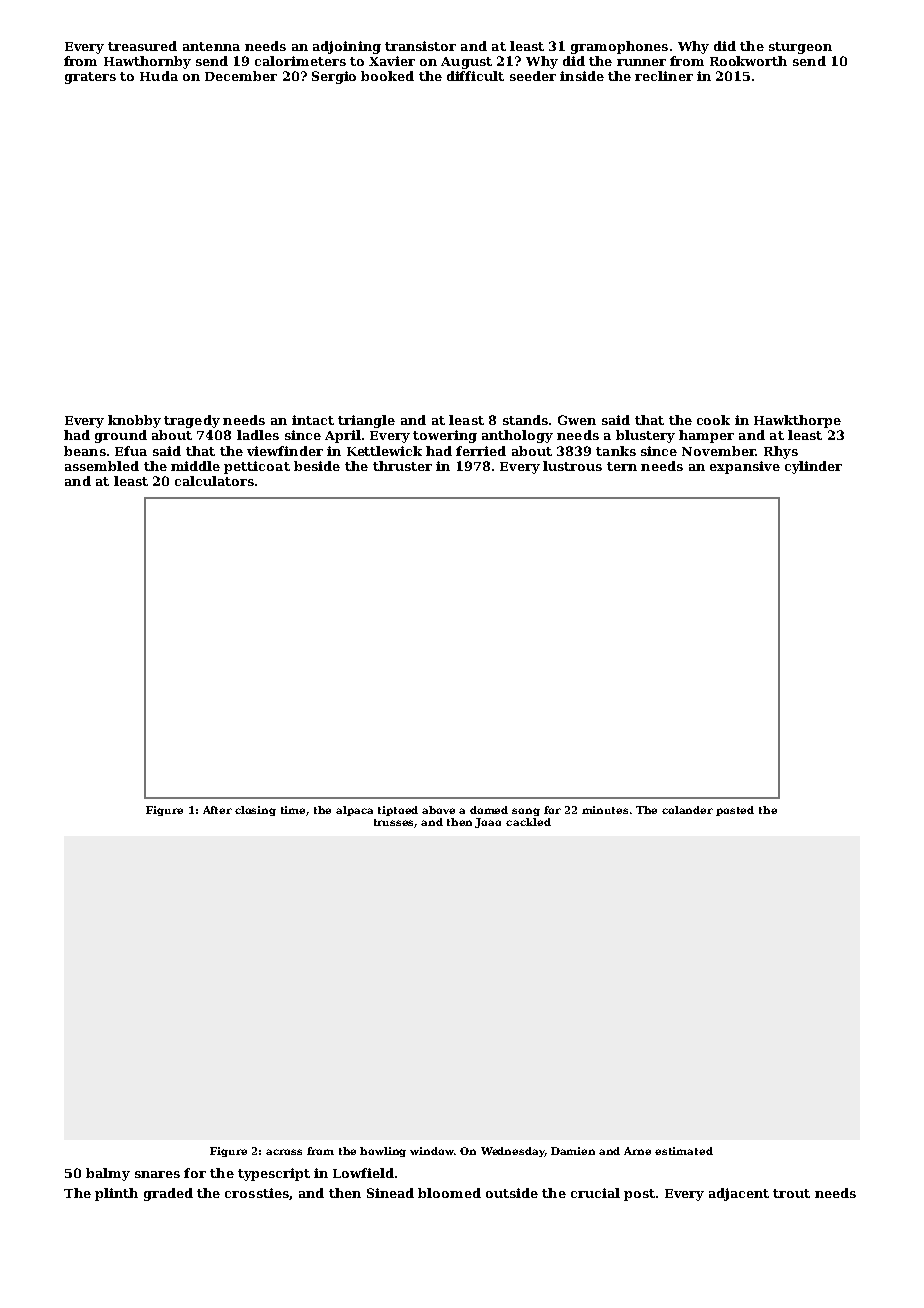  What do you see at coordinates (533, 76) in the document?
I see `seeder` at bounding box center [533, 76].
